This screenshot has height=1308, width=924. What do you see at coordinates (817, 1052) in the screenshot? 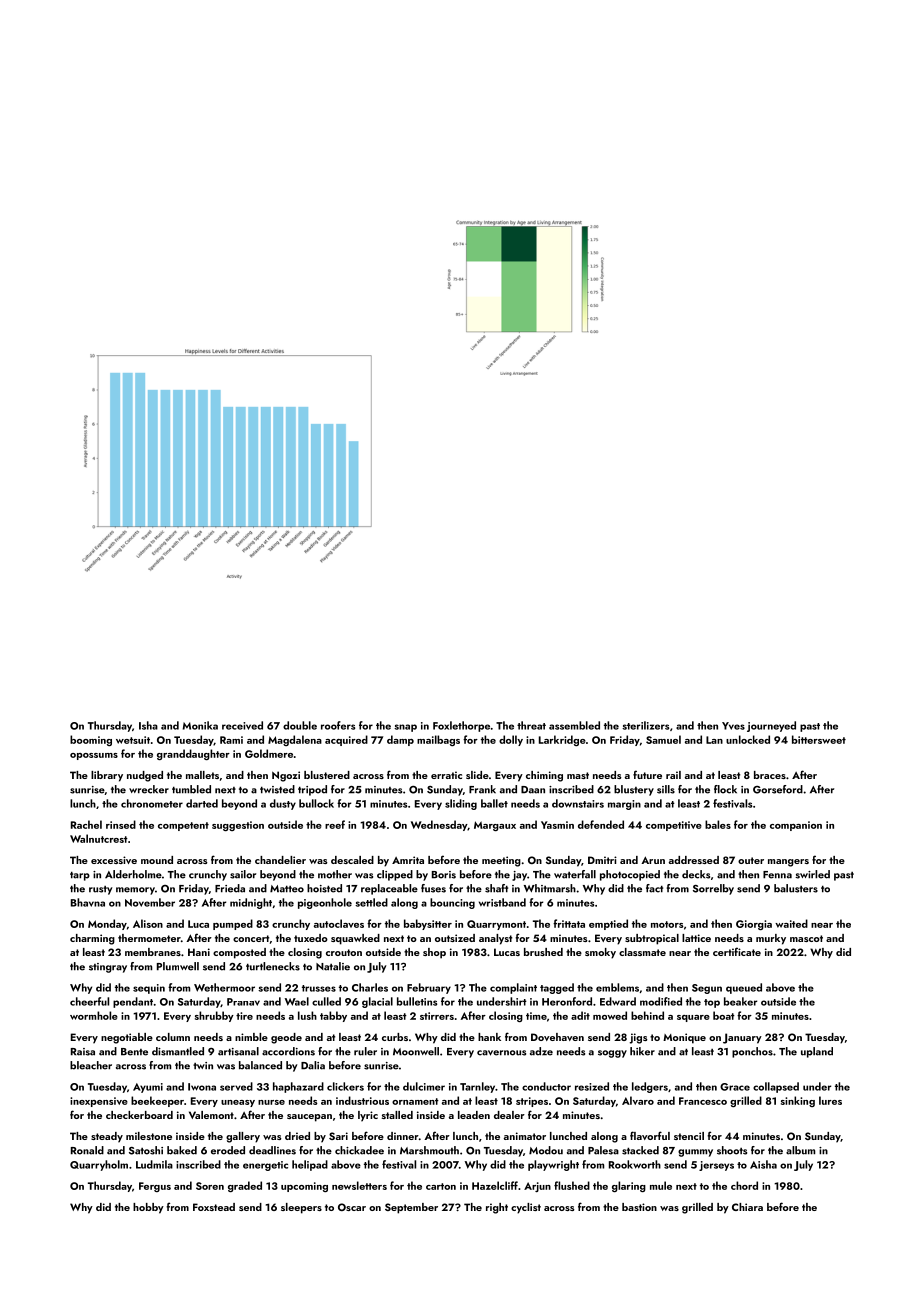
I see `upland` at bounding box center [817, 1052].
